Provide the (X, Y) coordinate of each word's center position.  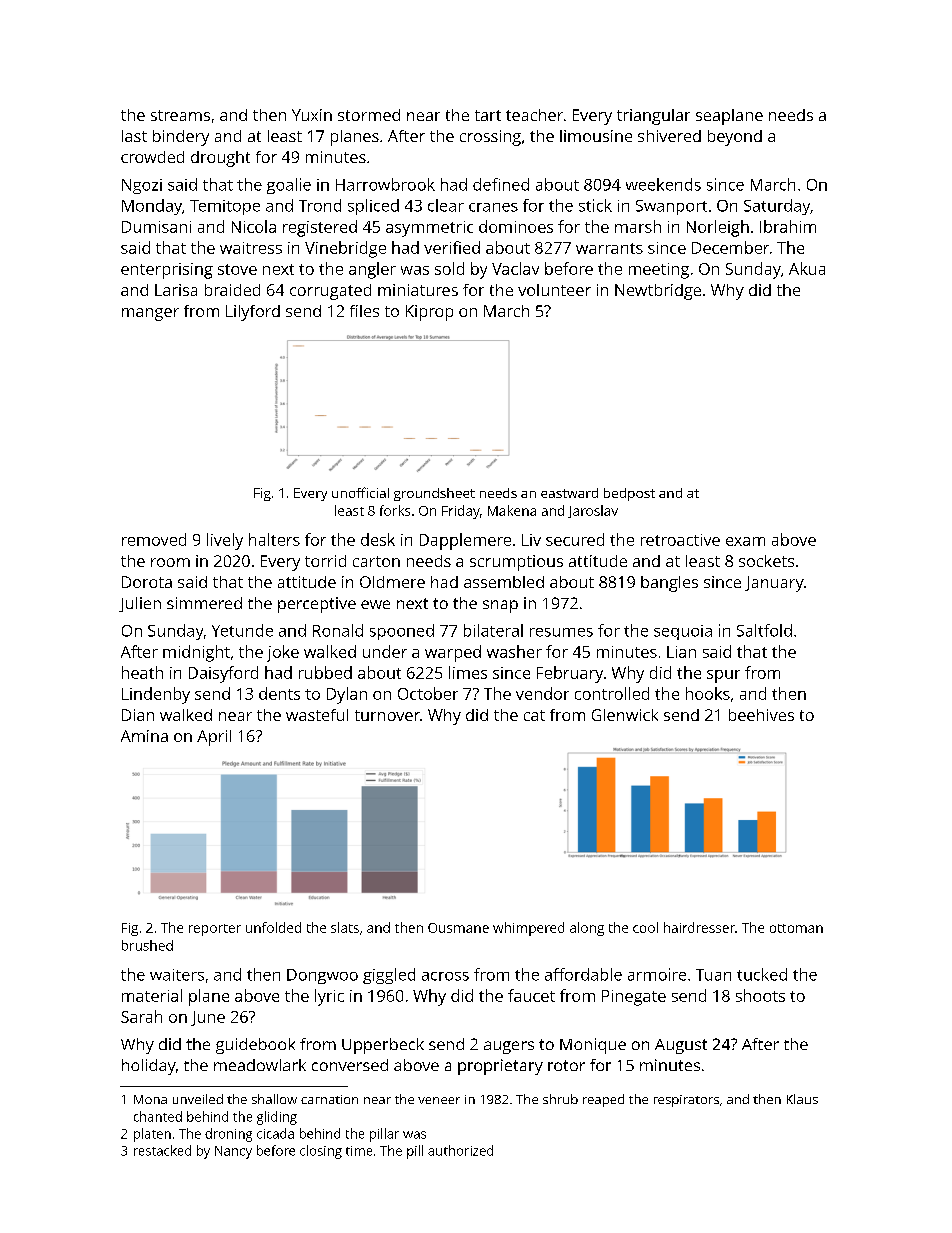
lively (225, 541)
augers (509, 1047)
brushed (147, 945)
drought (220, 159)
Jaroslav (593, 511)
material (152, 995)
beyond (735, 138)
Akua (807, 268)
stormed (369, 115)
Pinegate (634, 998)
